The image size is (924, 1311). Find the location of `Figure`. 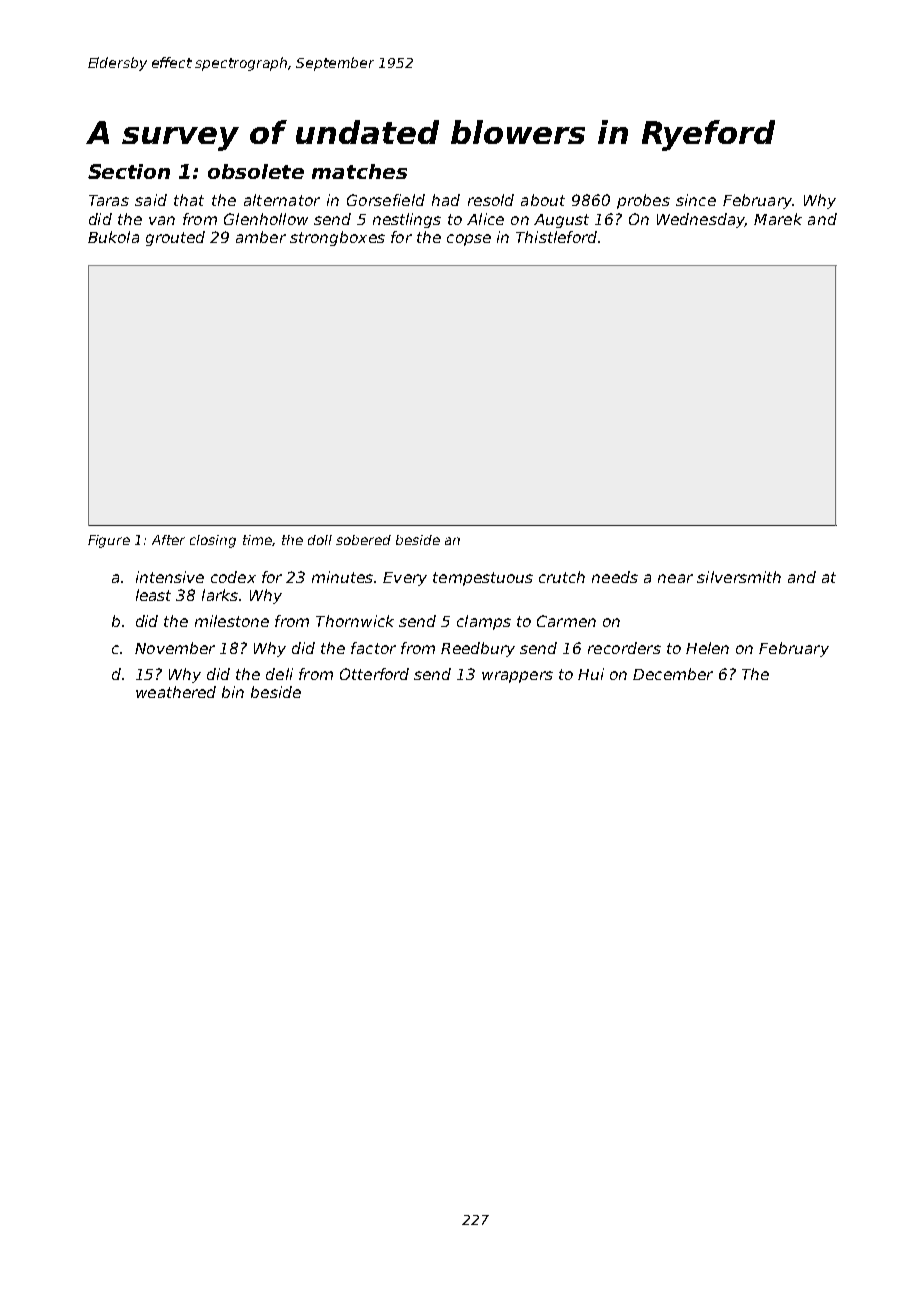

Figure is located at coordinates (109, 541).
